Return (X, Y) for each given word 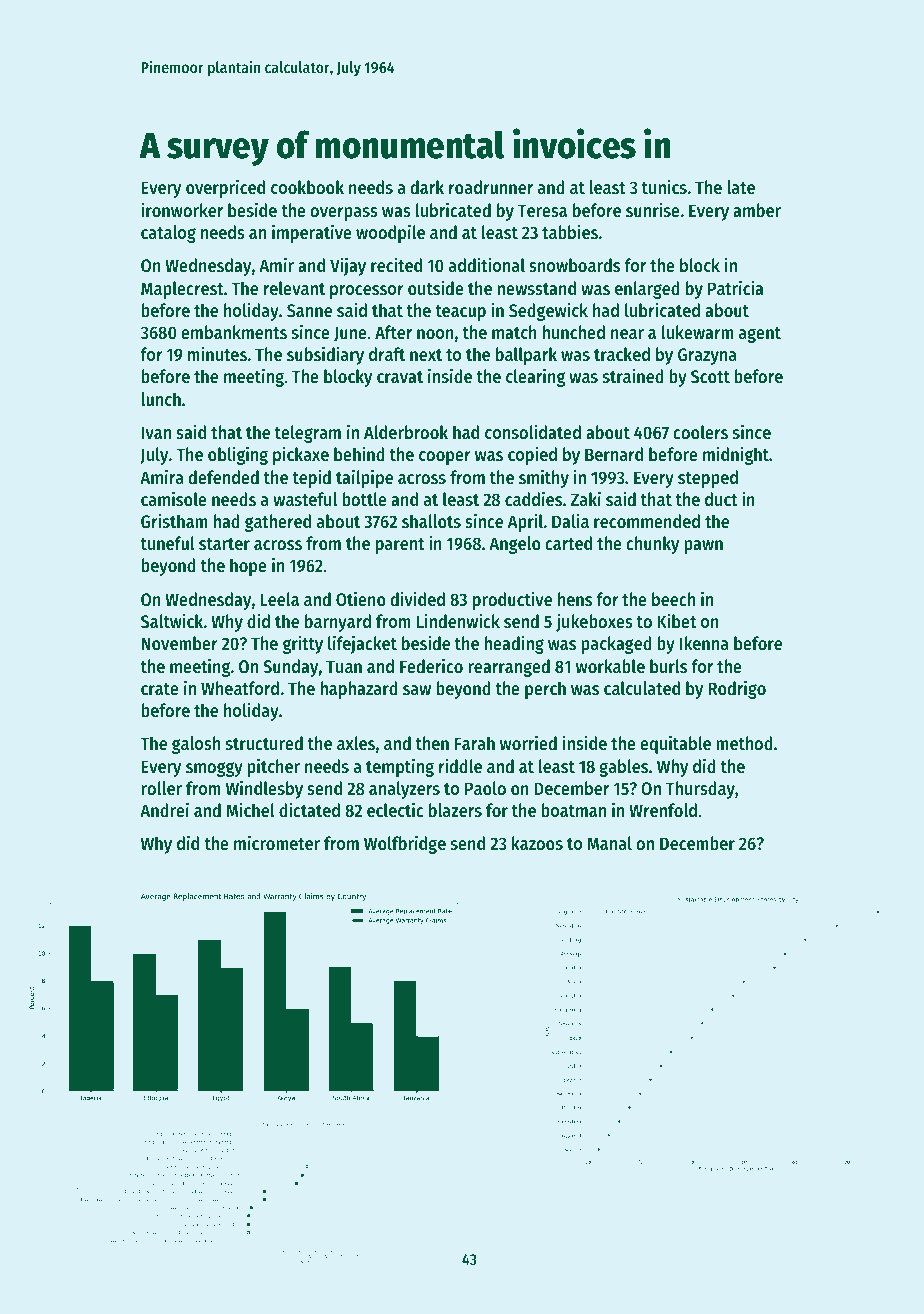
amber (757, 210)
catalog (168, 234)
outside (436, 287)
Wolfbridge (405, 844)
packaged (616, 645)
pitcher (273, 767)
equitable (675, 744)
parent (400, 546)
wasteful (305, 499)
